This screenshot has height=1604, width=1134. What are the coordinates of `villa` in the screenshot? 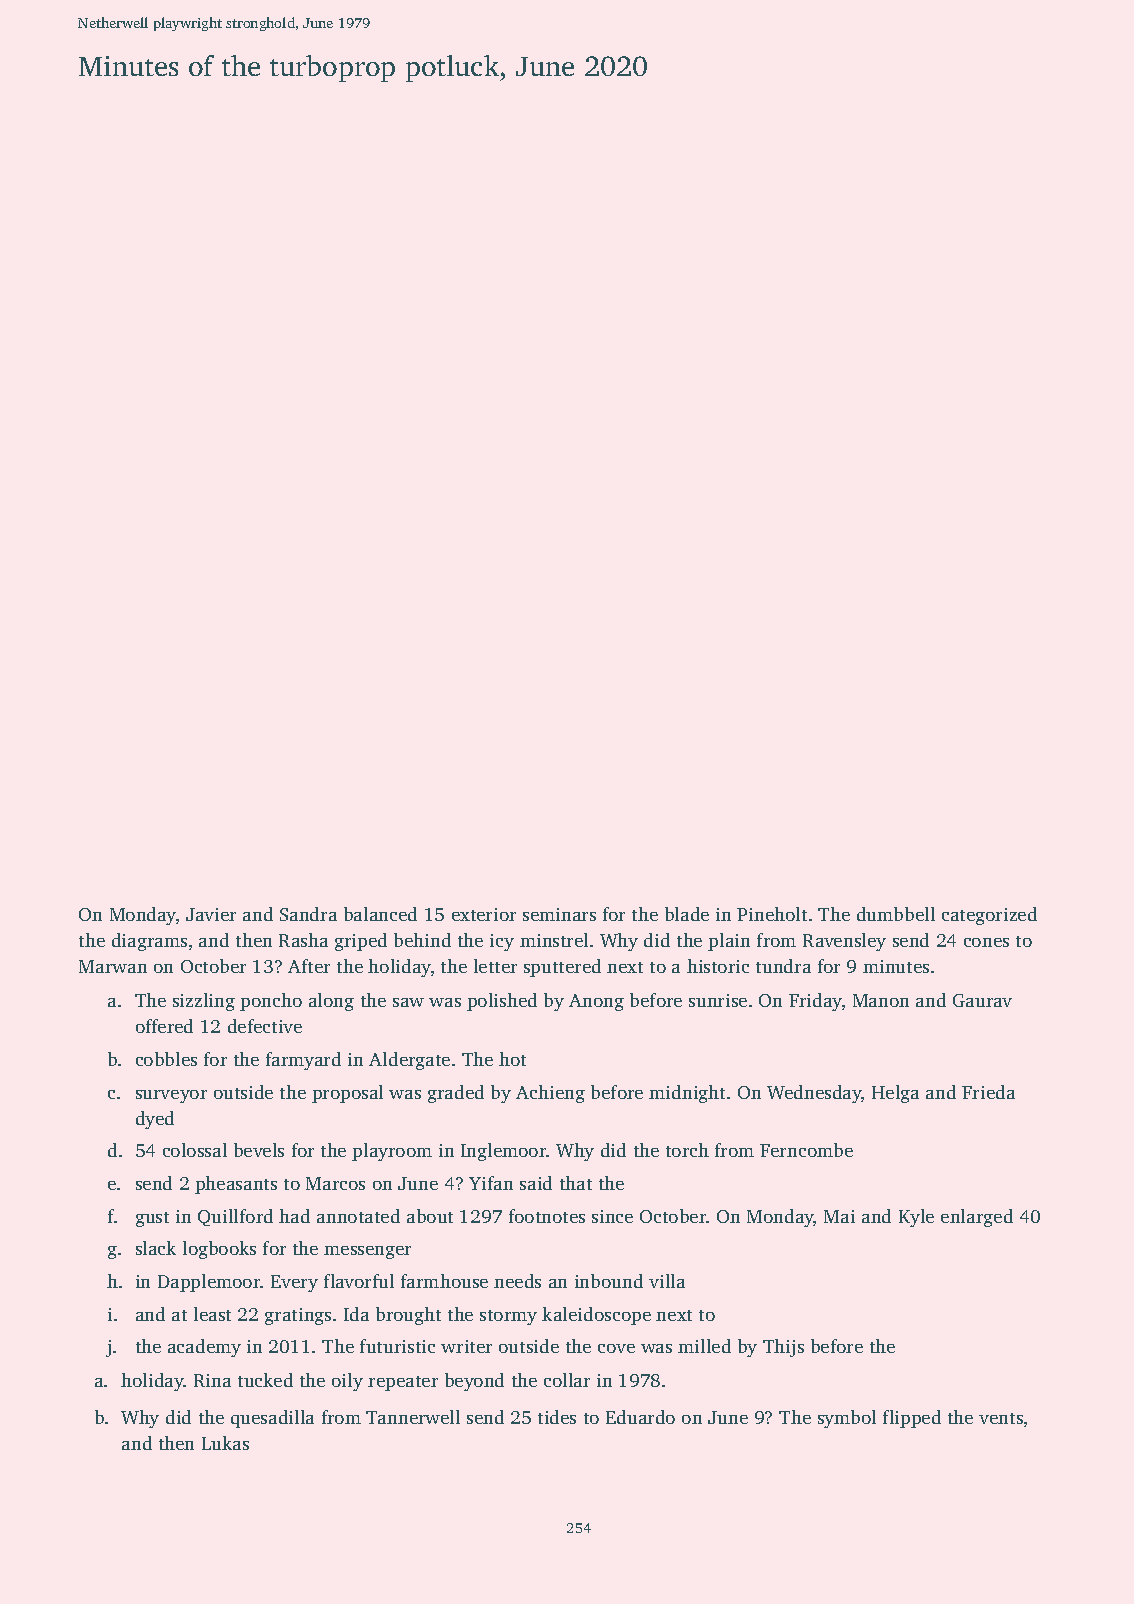 It's located at (667, 1281).
